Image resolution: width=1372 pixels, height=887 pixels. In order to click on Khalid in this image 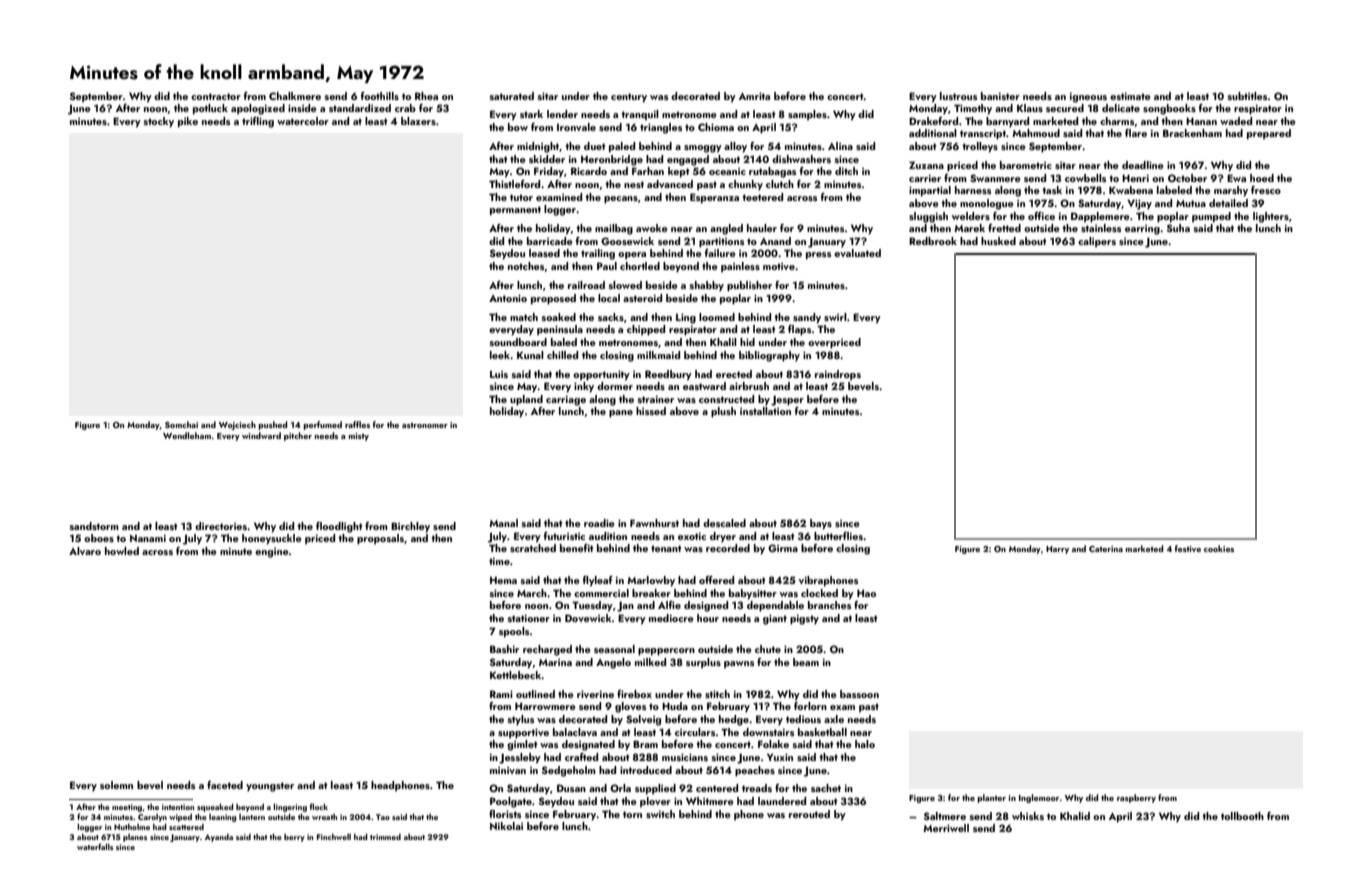, I will do `click(1075, 816)`.
